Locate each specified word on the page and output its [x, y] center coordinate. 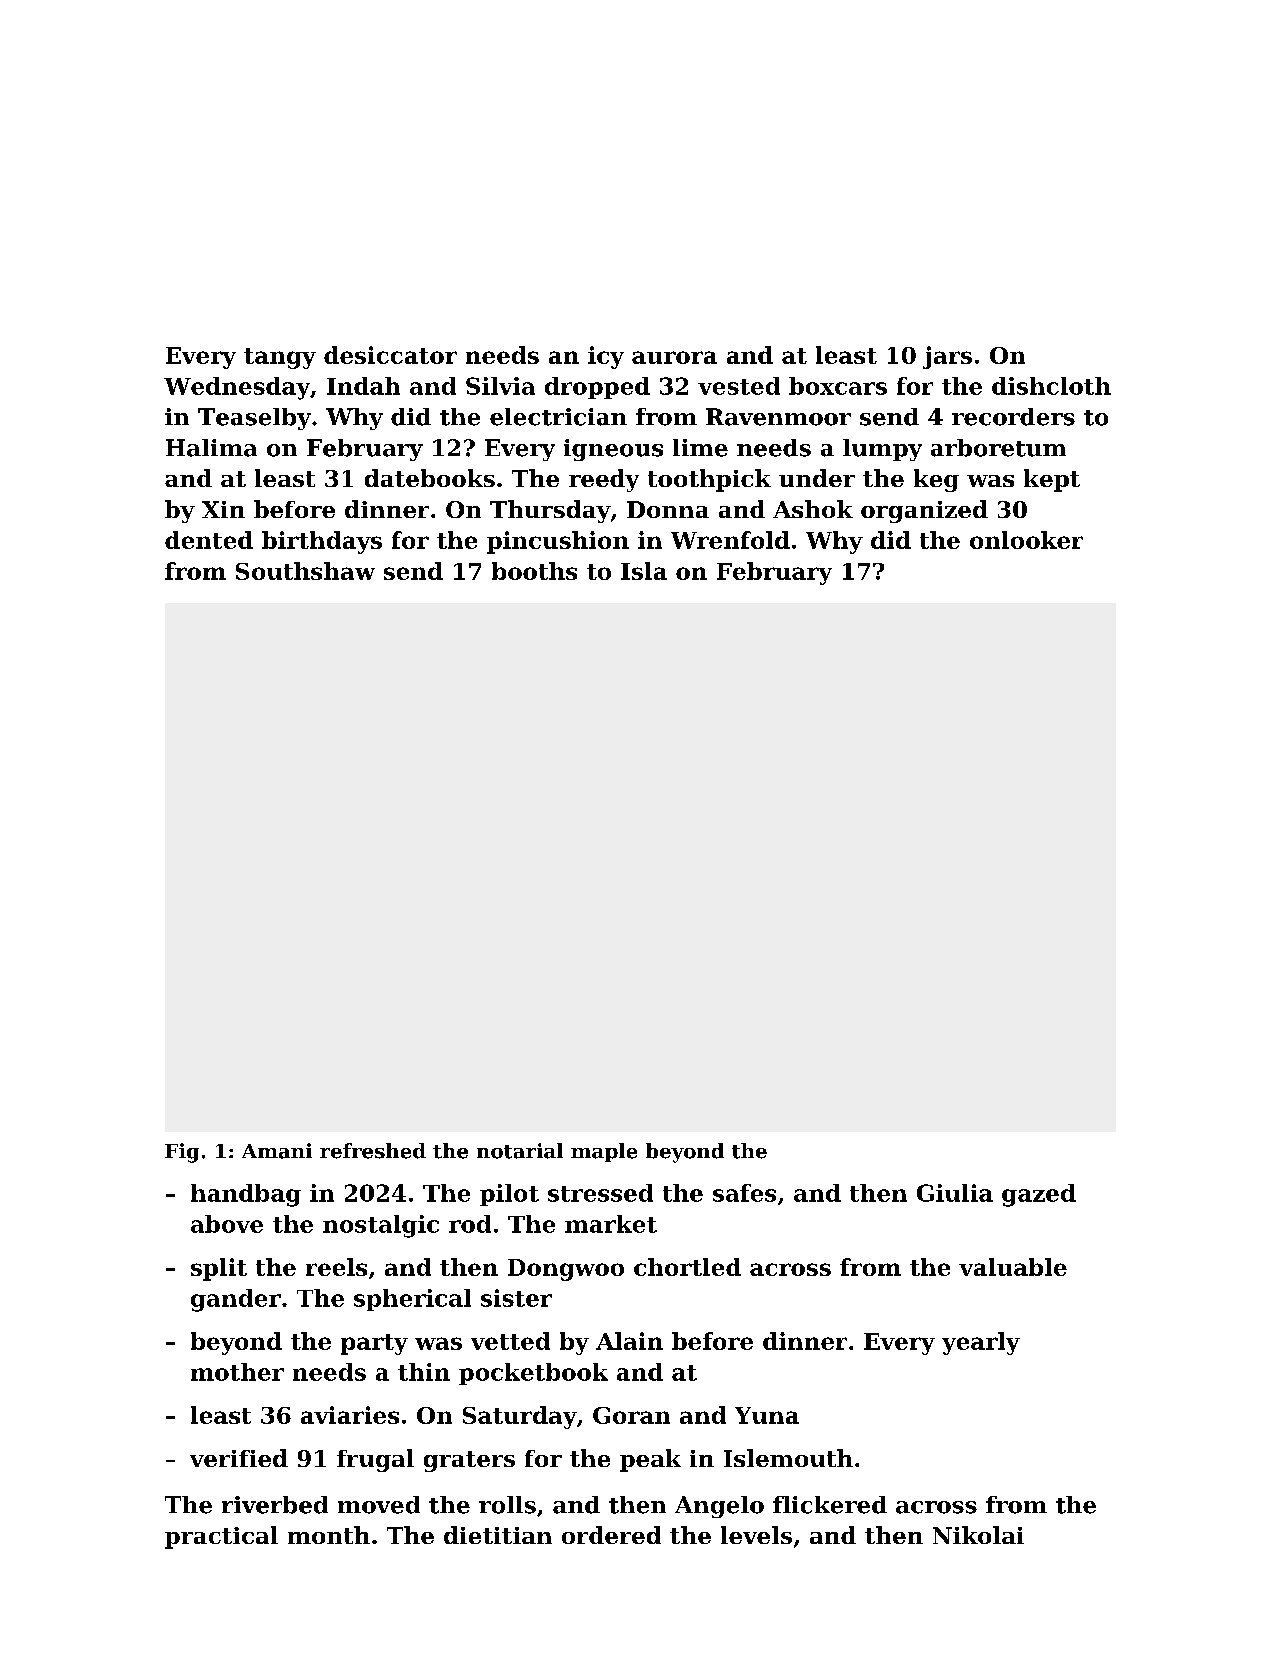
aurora [674, 357]
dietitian [498, 1535]
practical [221, 1537]
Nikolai [978, 1535]
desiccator [390, 355]
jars [947, 357]
